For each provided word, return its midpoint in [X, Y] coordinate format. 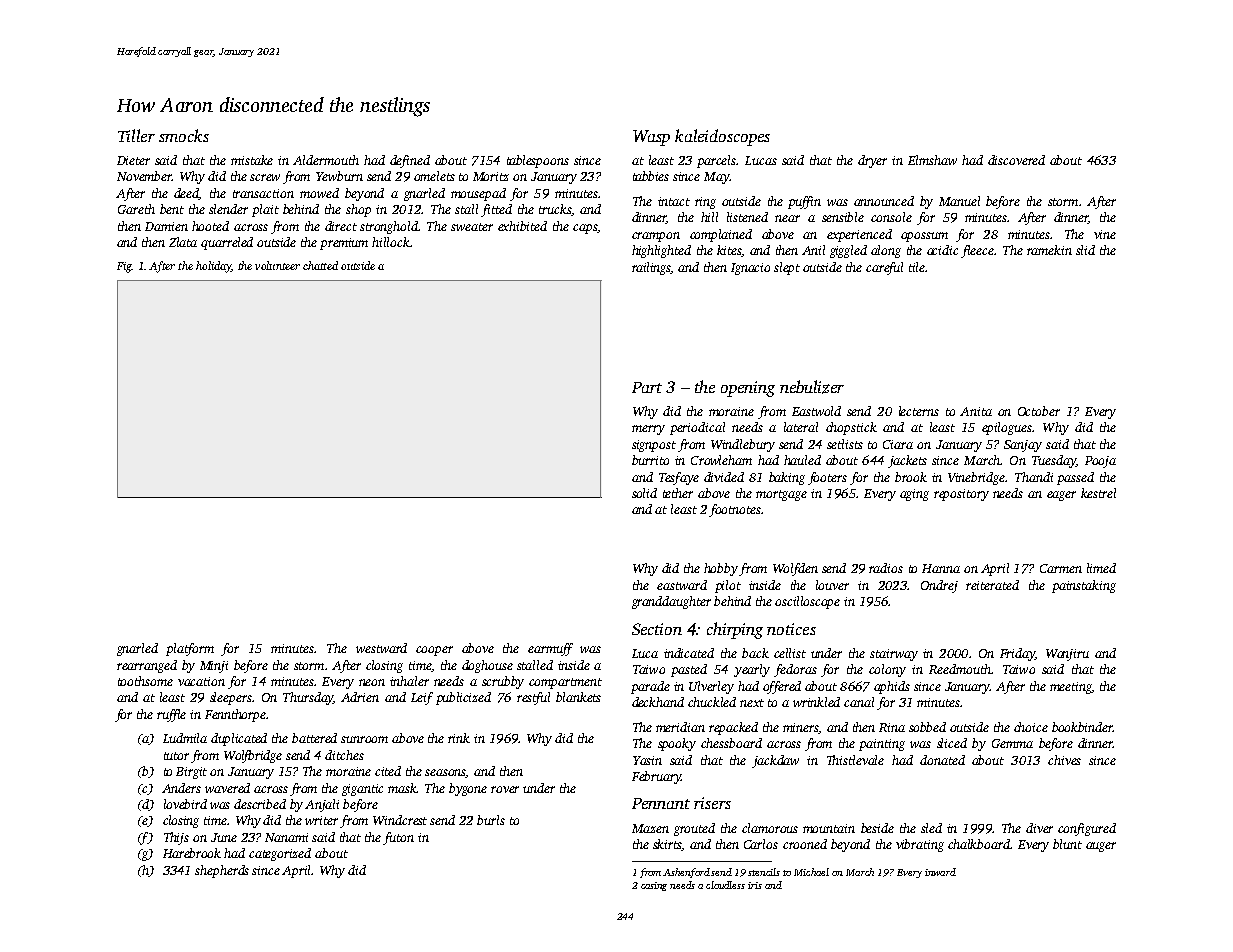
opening [748, 389]
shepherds [222, 871]
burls [491, 820]
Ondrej [939, 586]
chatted [320, 265]
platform [190, 649]
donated [942, 760]
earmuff [550, 649]
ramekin [1049, 250]
